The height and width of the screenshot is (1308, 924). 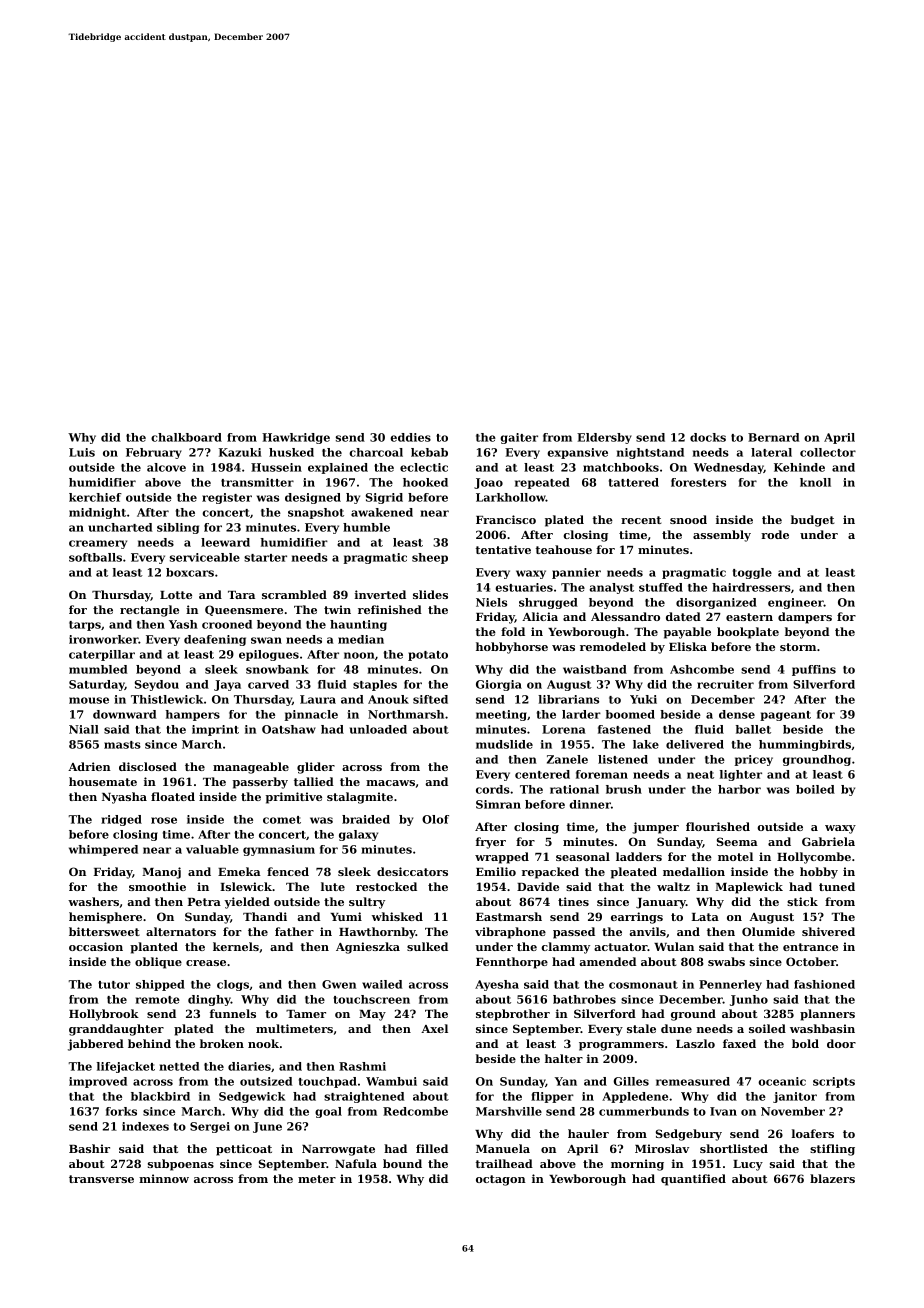 What do you see at coordinates (708, 437) in the screenshot?
I see `docks` at bounding box center [708, 437].
